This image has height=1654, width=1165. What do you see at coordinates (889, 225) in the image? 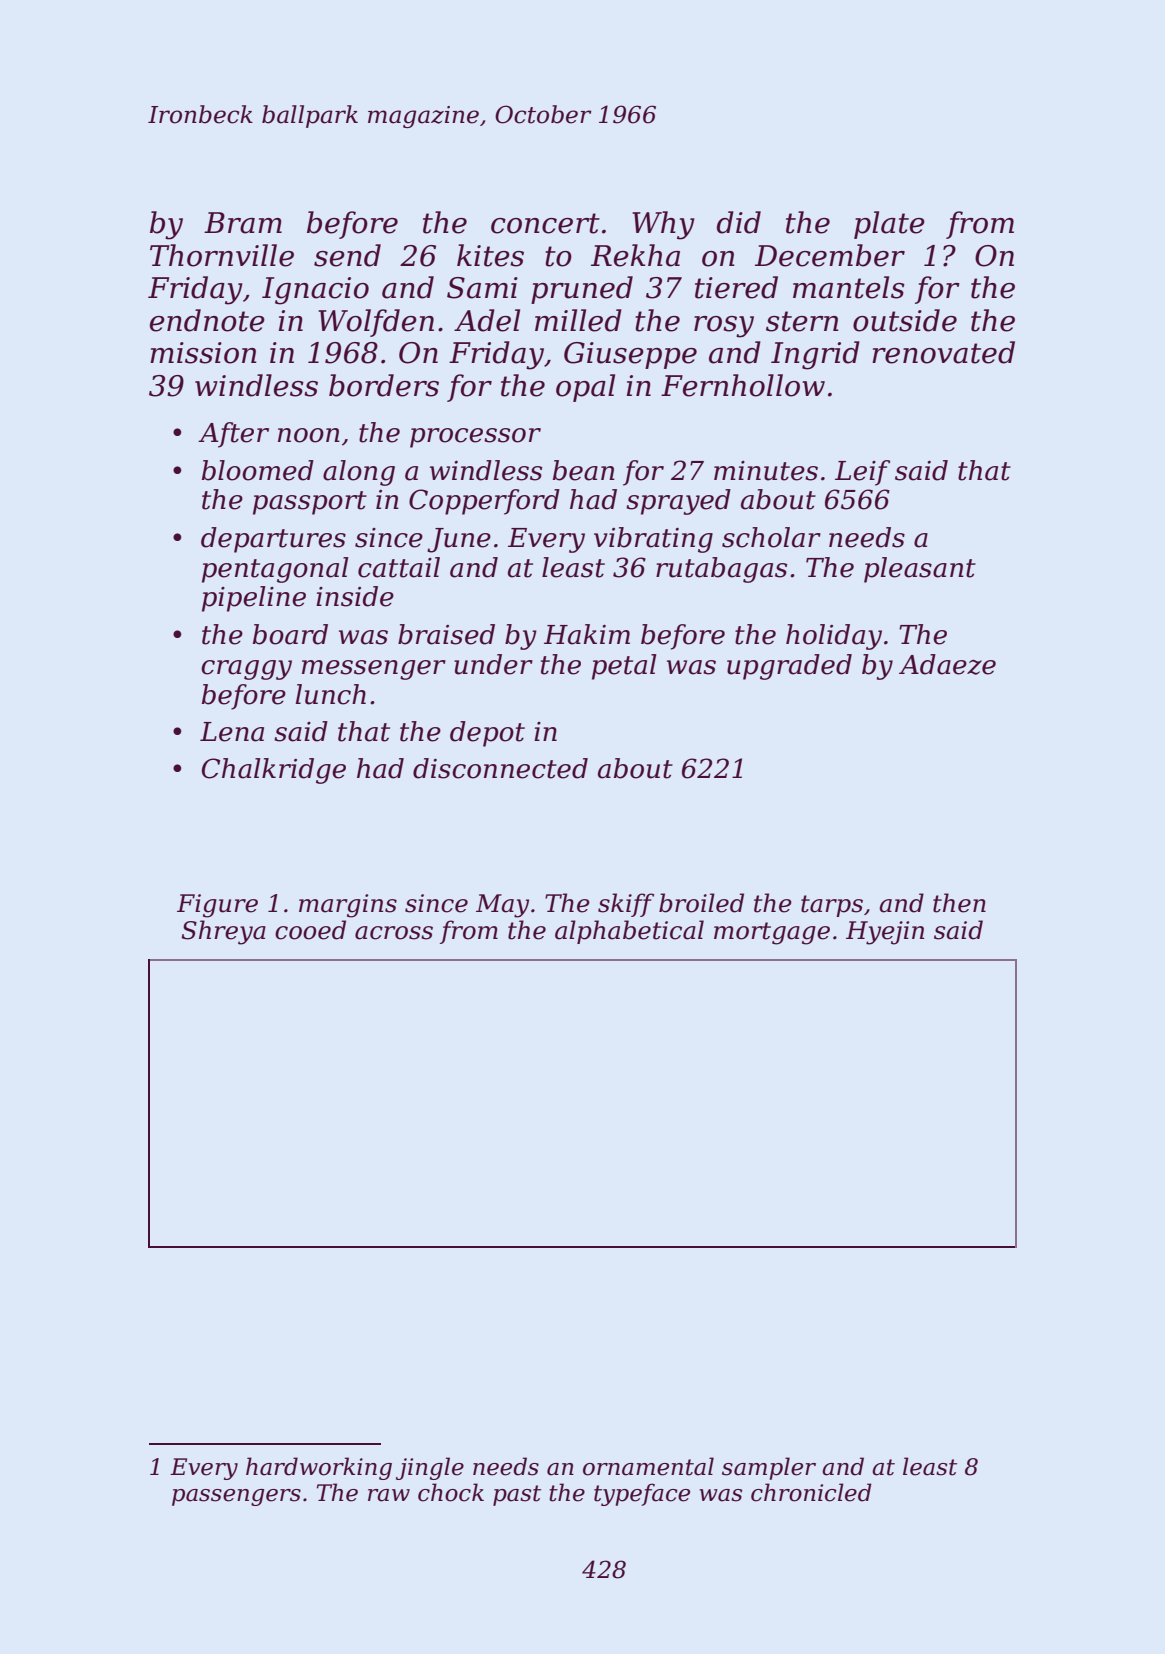
I see `plate` at bounding box center [889, 225].
